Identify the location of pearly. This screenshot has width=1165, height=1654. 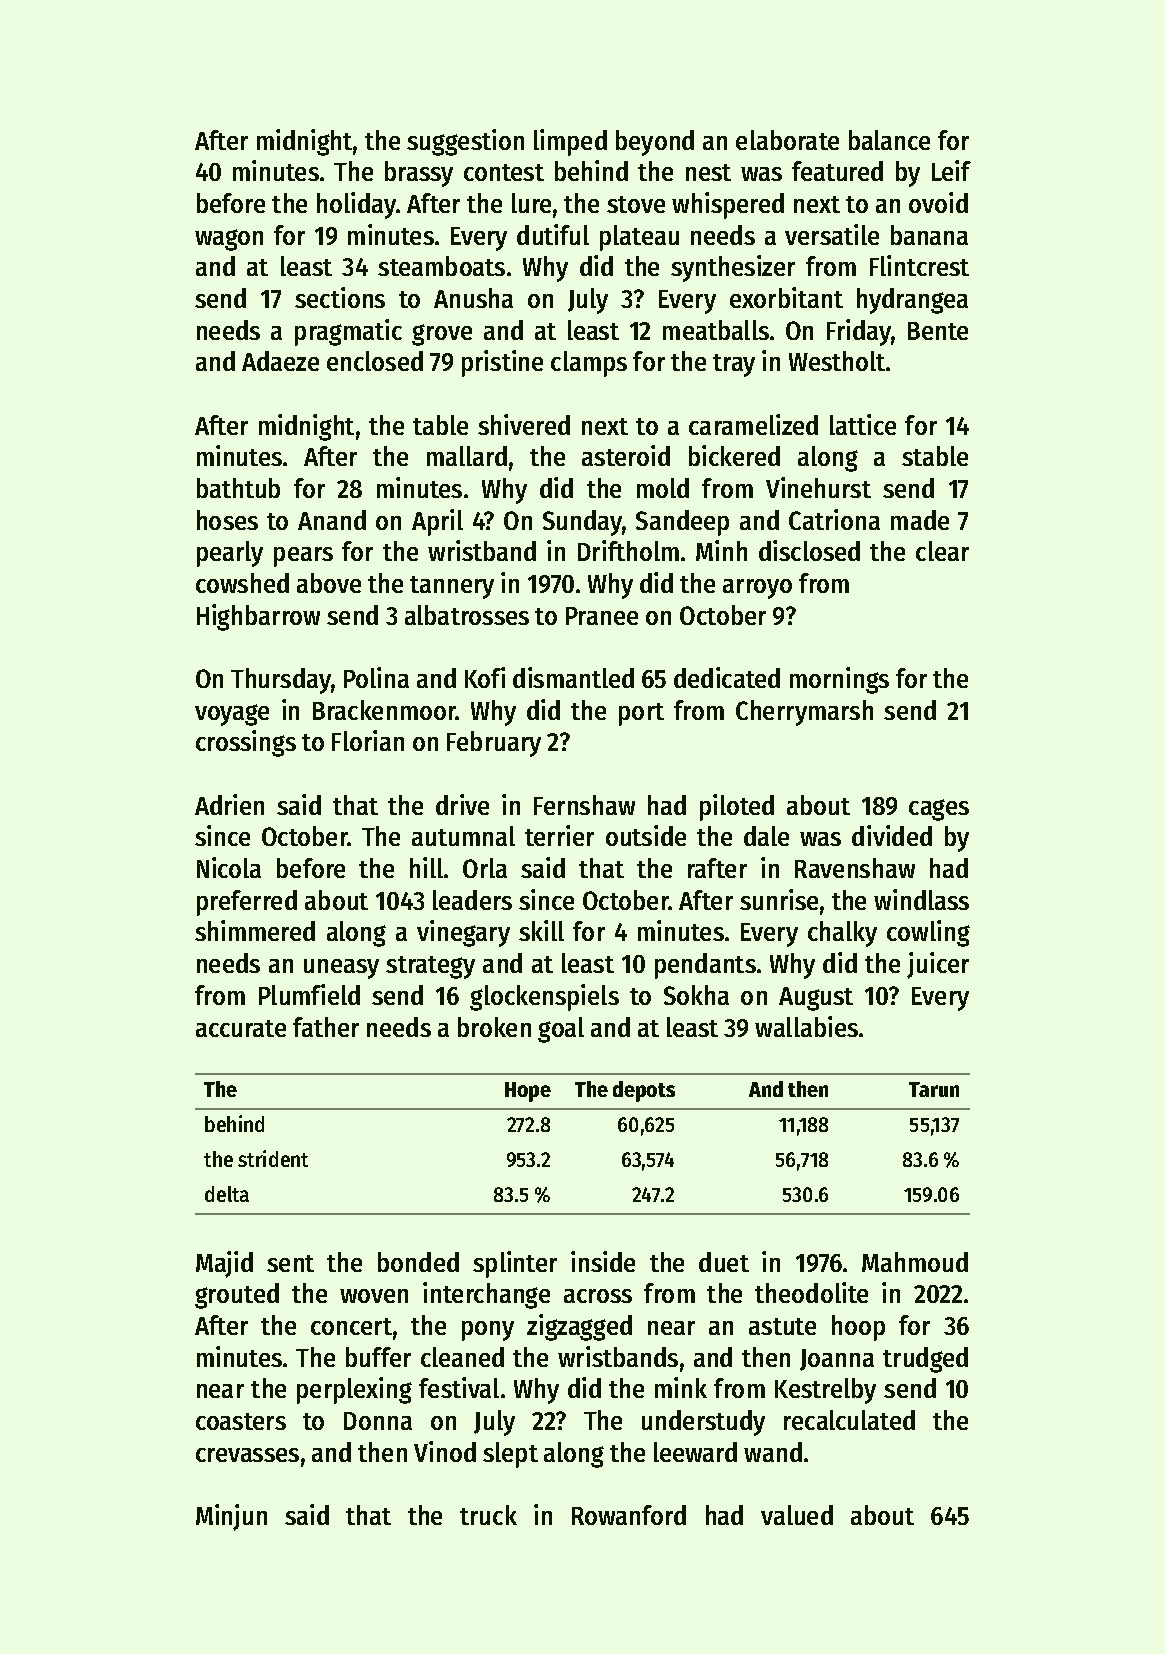
(230, 554).
